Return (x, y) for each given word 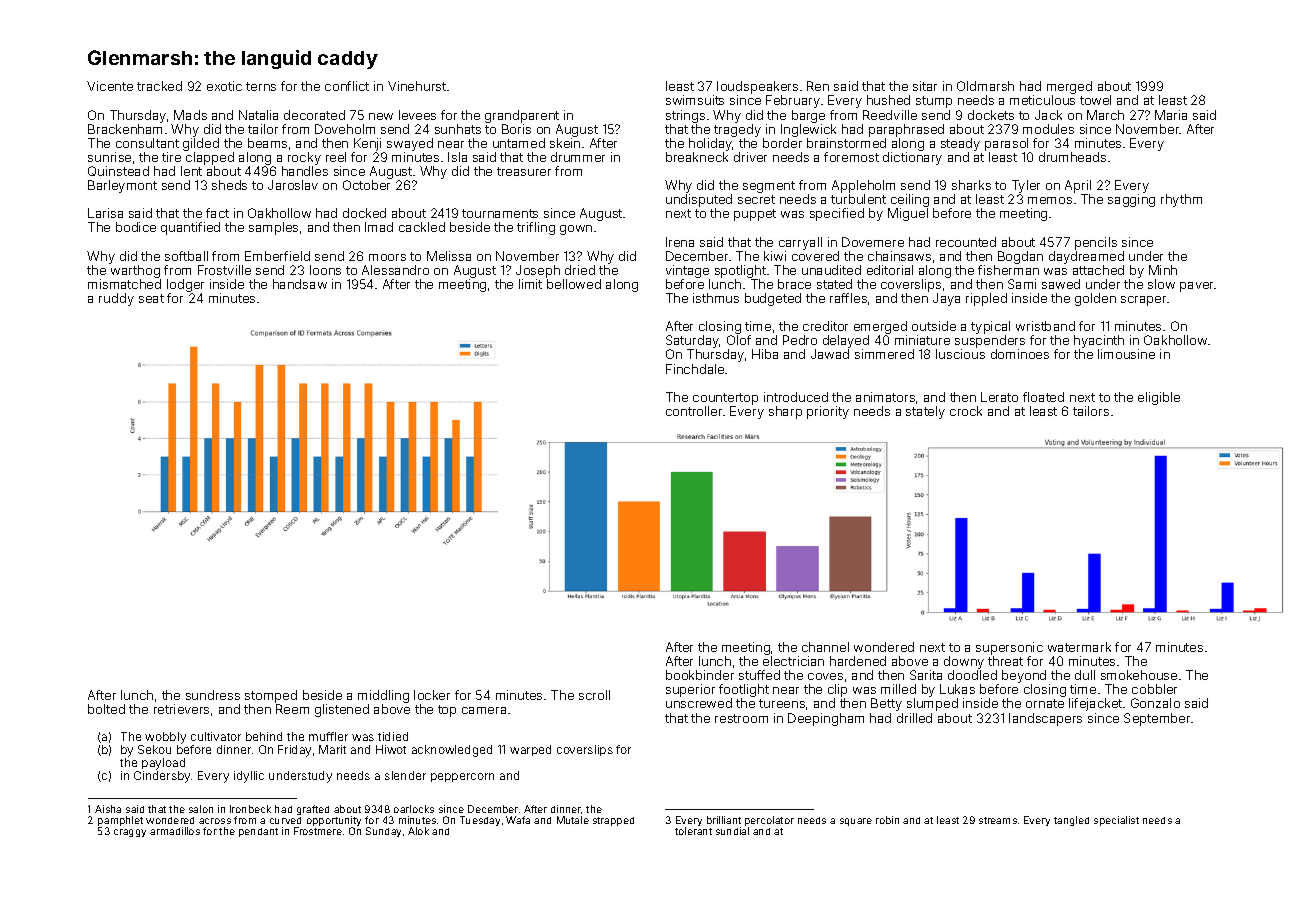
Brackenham (125, 129)
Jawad (830, 354)
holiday (710, 144)
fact (217, 213)
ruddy (116, 299)
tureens (782, 703)
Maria (1171, 115)
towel (1095, 100)
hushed (888, 100)
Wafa (518, 820)
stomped (271, 696)
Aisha (108, 809)
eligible (1159, 398)
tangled (1071, 821)
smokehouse (1139, 675)
